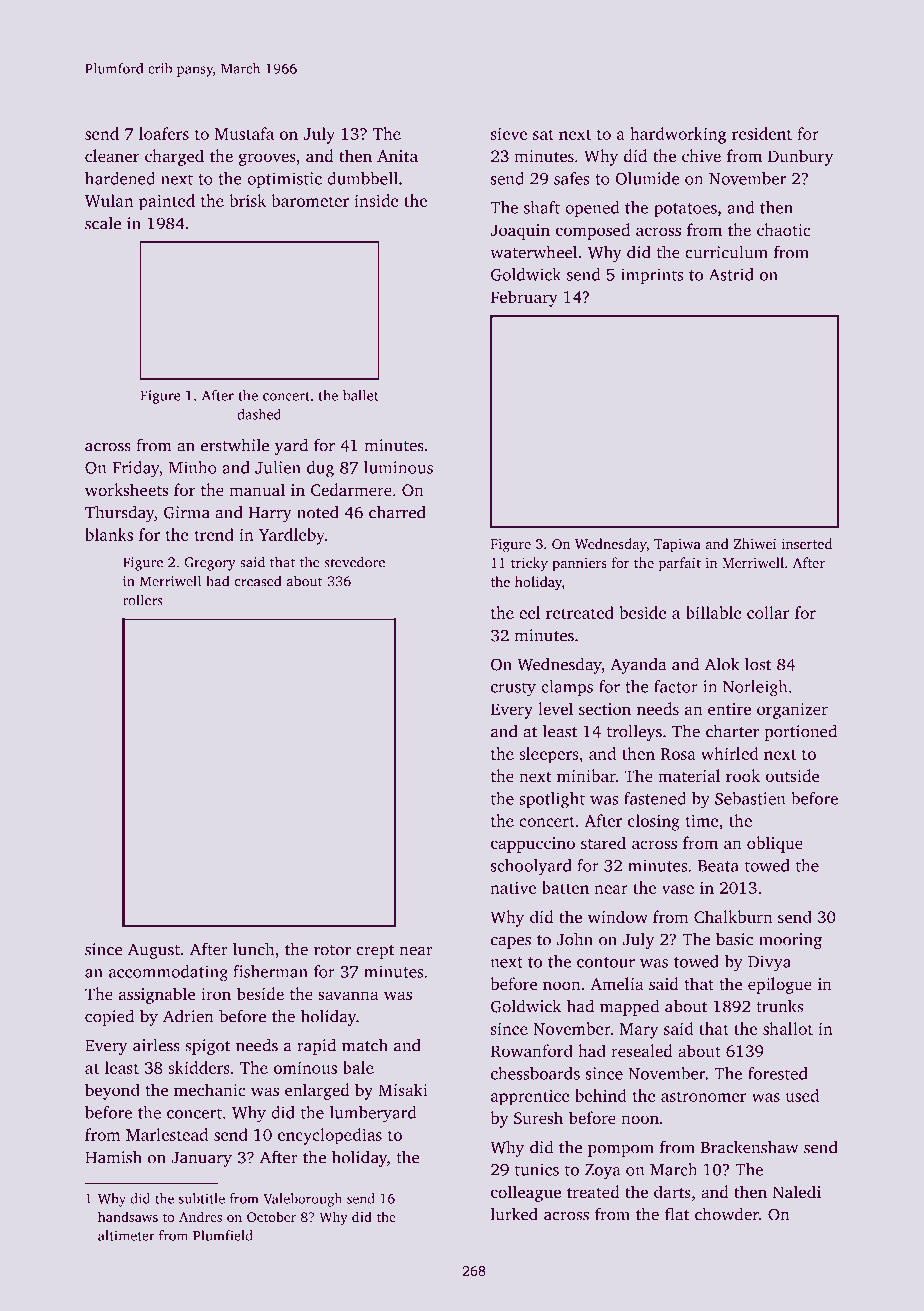 This page has height=1311, width=924. I want to click on lurked, so click(514, 1214).
